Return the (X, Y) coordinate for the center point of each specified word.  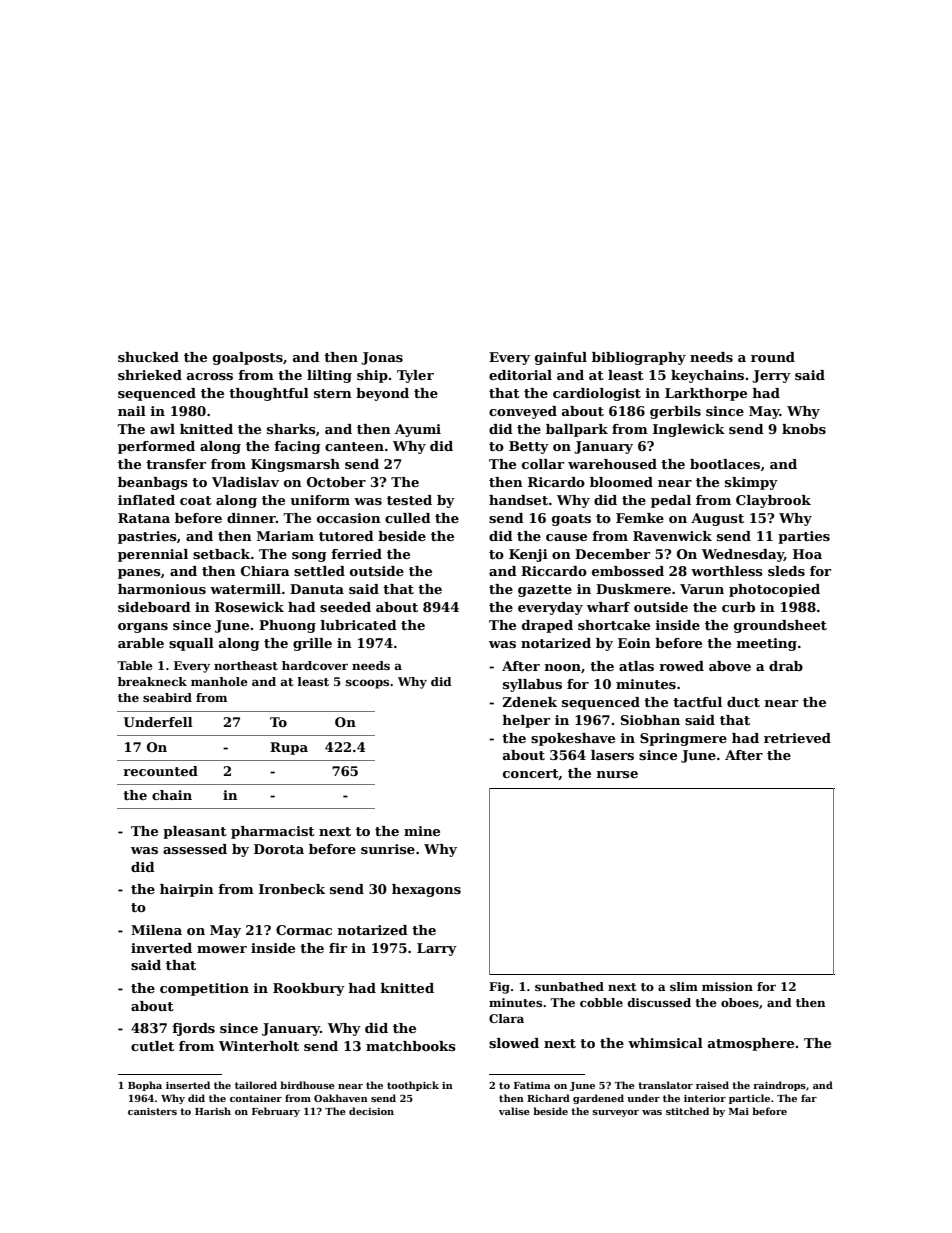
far (809, 1098)
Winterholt (259, 1046)
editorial (520, 375)
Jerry (771, 376)
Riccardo (554, 571)
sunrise (388, 849)
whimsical (665, 1043)
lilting (329, 376)
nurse (617, 774)
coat (196, 500)
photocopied (774, 590)
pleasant (195, 832)
